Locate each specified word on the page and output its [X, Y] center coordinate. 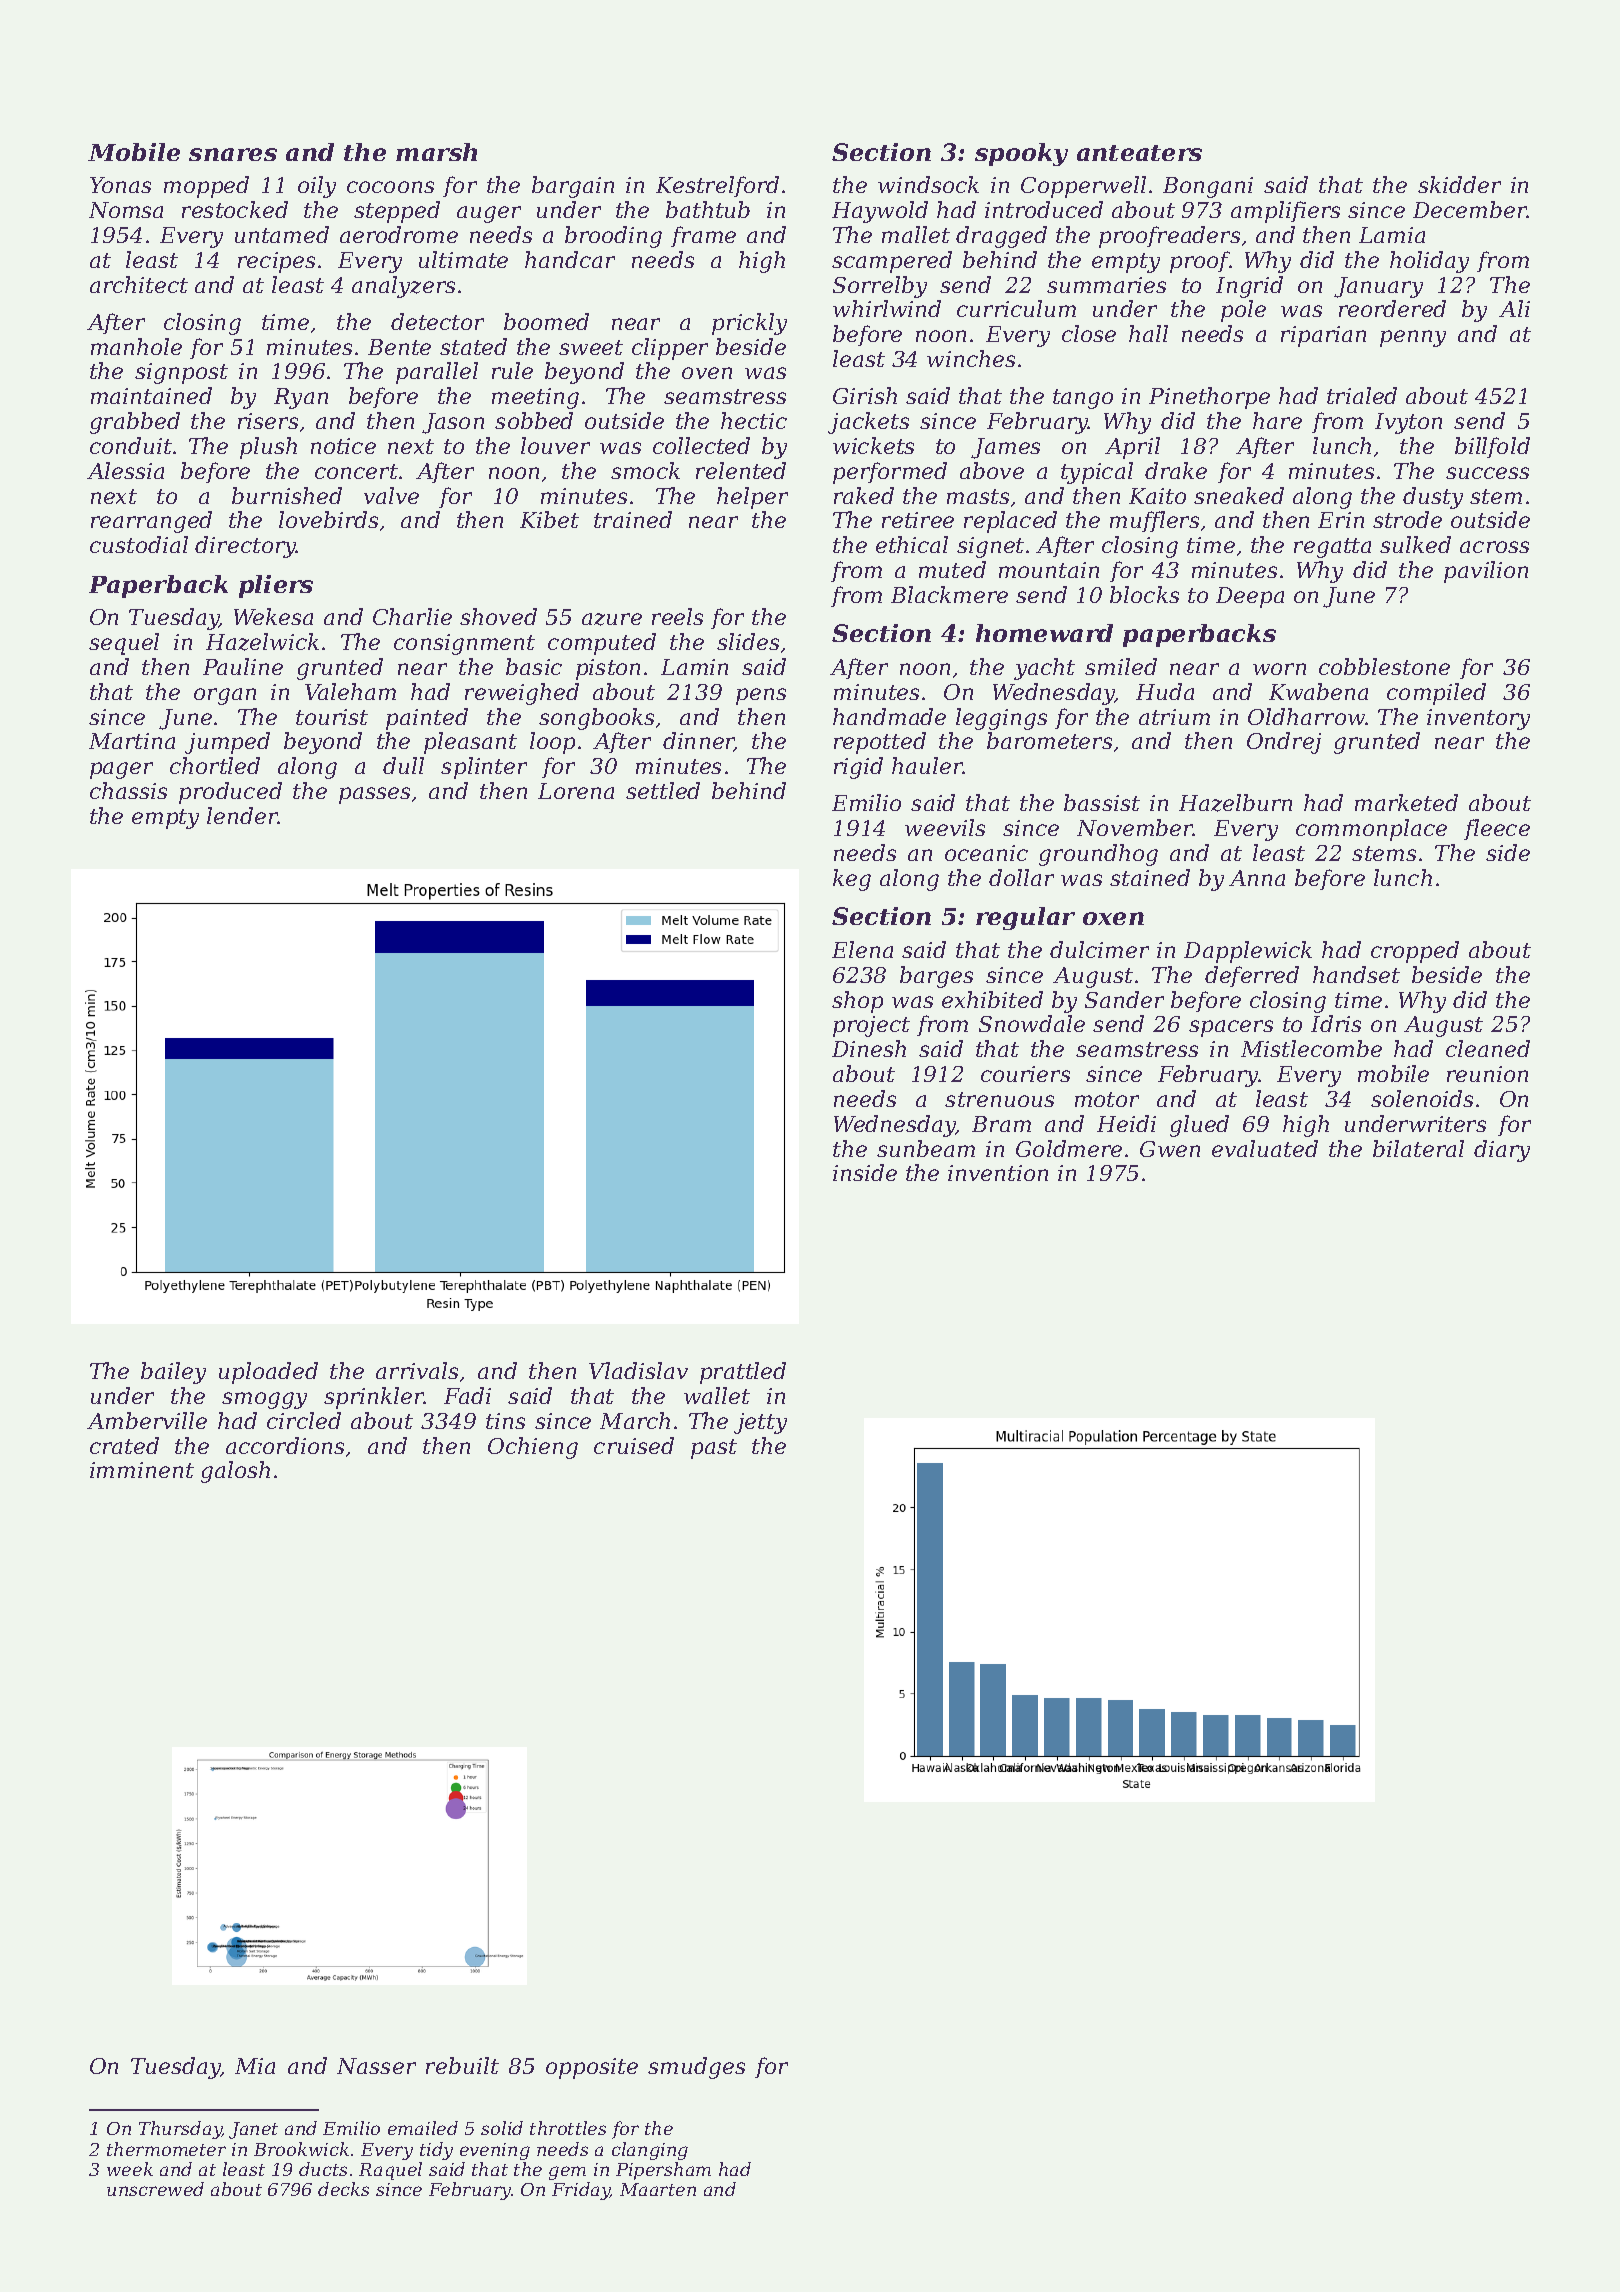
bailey [173, 1373]
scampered [892, 262]
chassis [128, 790]
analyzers [403, 287]
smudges [696, 2068]
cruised [634, 1445]
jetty [760, 1423]
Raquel [390, 2171]
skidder [1459, 184]
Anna [1257, 878]
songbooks [596, 719]
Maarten [658, 2189]
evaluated [1265, 1148]
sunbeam [926, 1148]
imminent [142, 1470]
